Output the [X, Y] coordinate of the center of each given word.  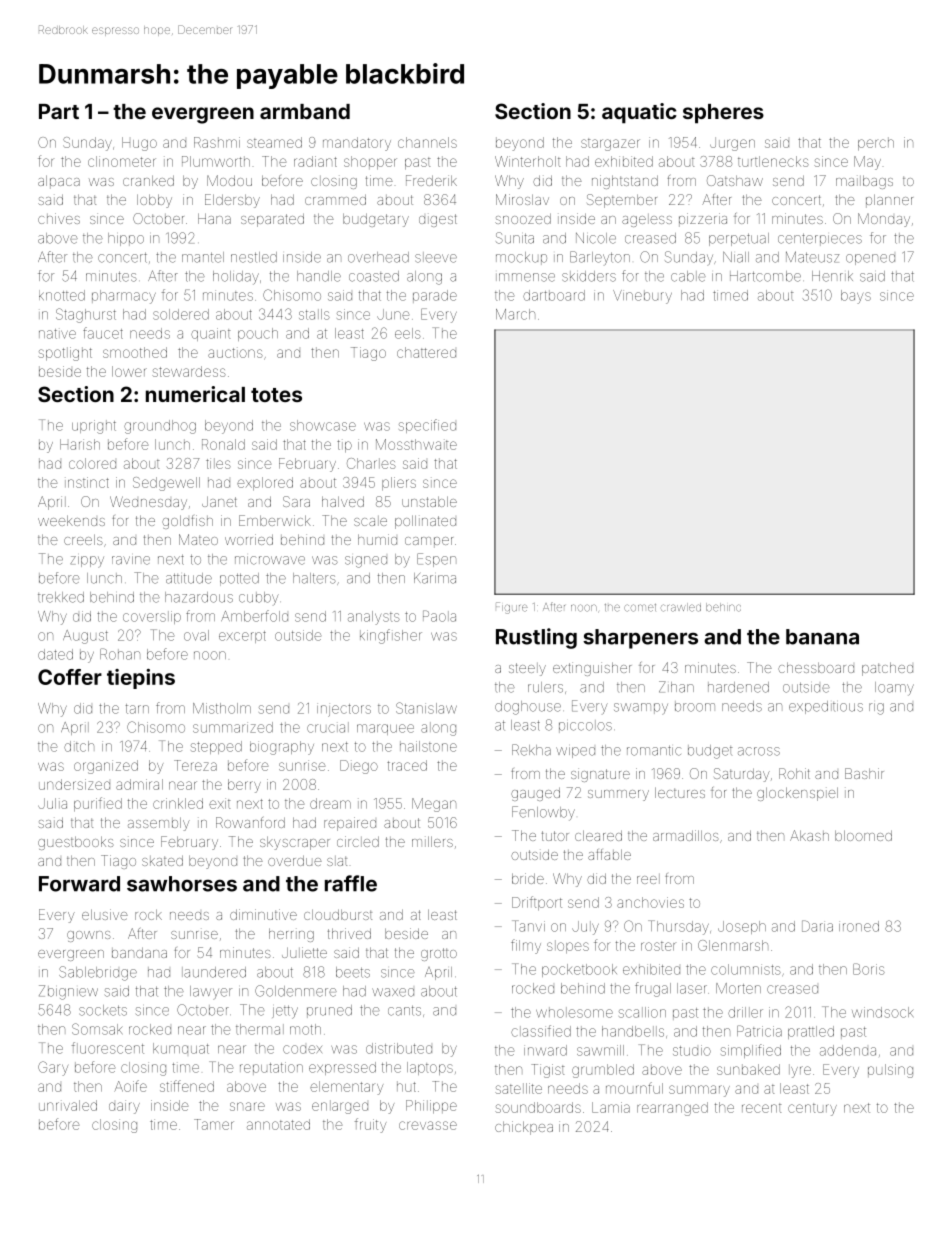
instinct [87, 482]
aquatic [639, 113]
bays [856, 297]
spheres [723, 114]
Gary [53, 1068]
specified [427, 426]
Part [59, 111]
